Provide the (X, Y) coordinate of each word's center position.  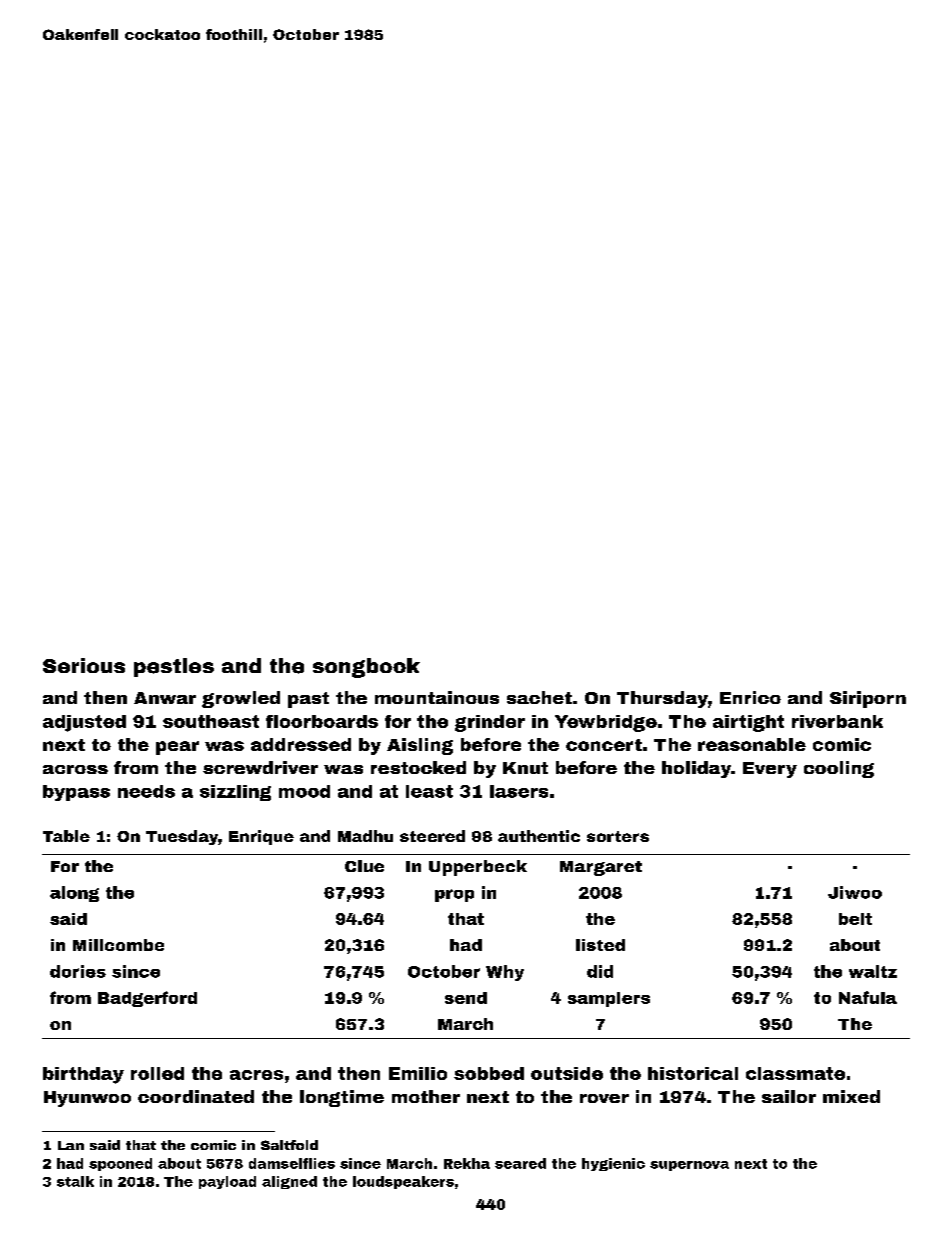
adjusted (84, 723)
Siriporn (868, 699)
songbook (366, 668)
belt (855, 919)
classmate (795, 1073)
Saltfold (289, 1145)
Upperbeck (478, 868)
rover (604, 1098)
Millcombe (118, 945)
